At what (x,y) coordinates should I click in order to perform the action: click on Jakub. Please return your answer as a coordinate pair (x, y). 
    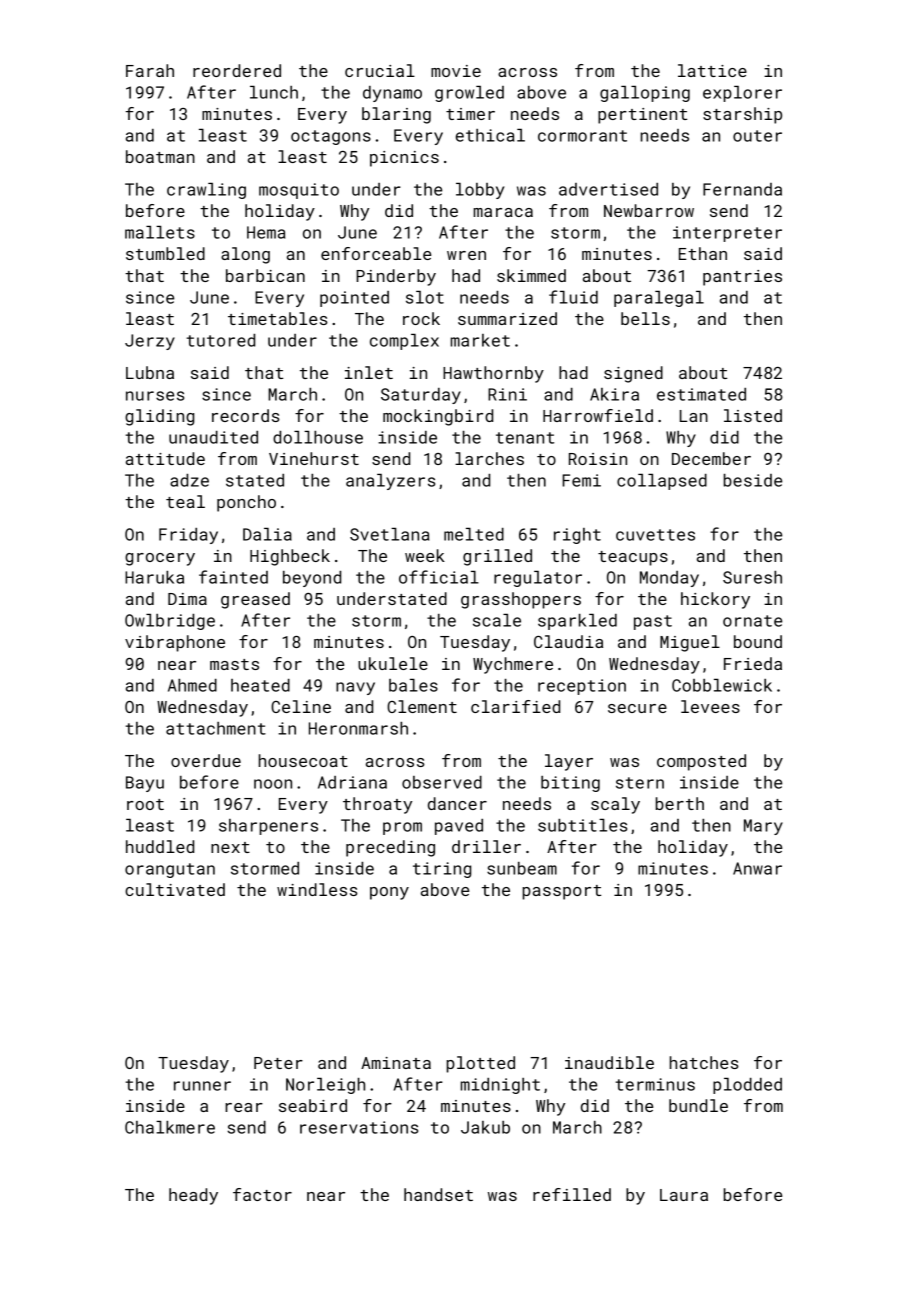
    Looking at the image, I should click on (485, 1127).
